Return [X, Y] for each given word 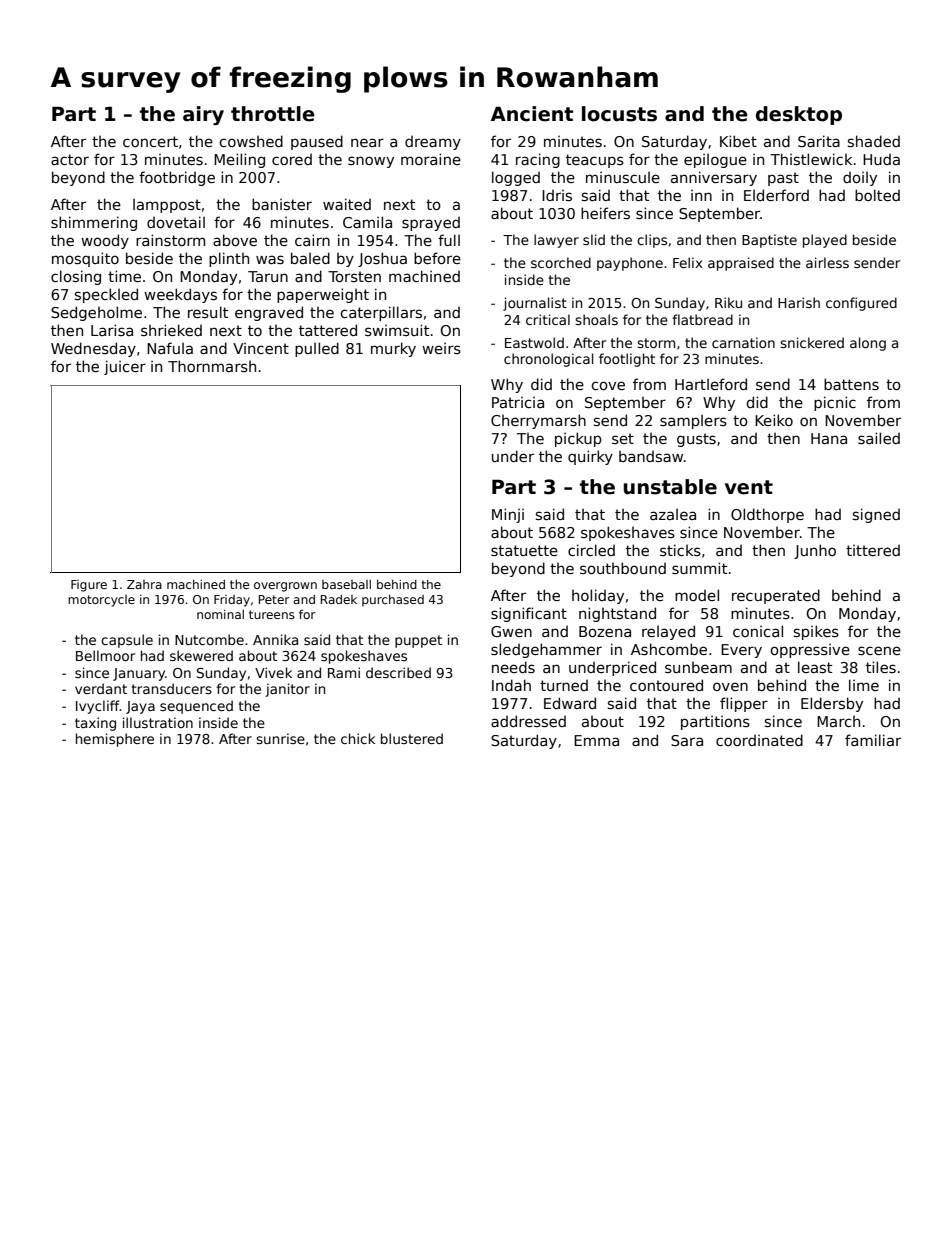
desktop [799, 115]
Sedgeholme [96, 313]
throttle [273, 114]
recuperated [776, 596]
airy [203, 116]
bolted [877, 195]
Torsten [354, 276]
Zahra [144, 584]
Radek [339, 599]
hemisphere [115, 740]
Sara [687, 740]
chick [358, 738]
